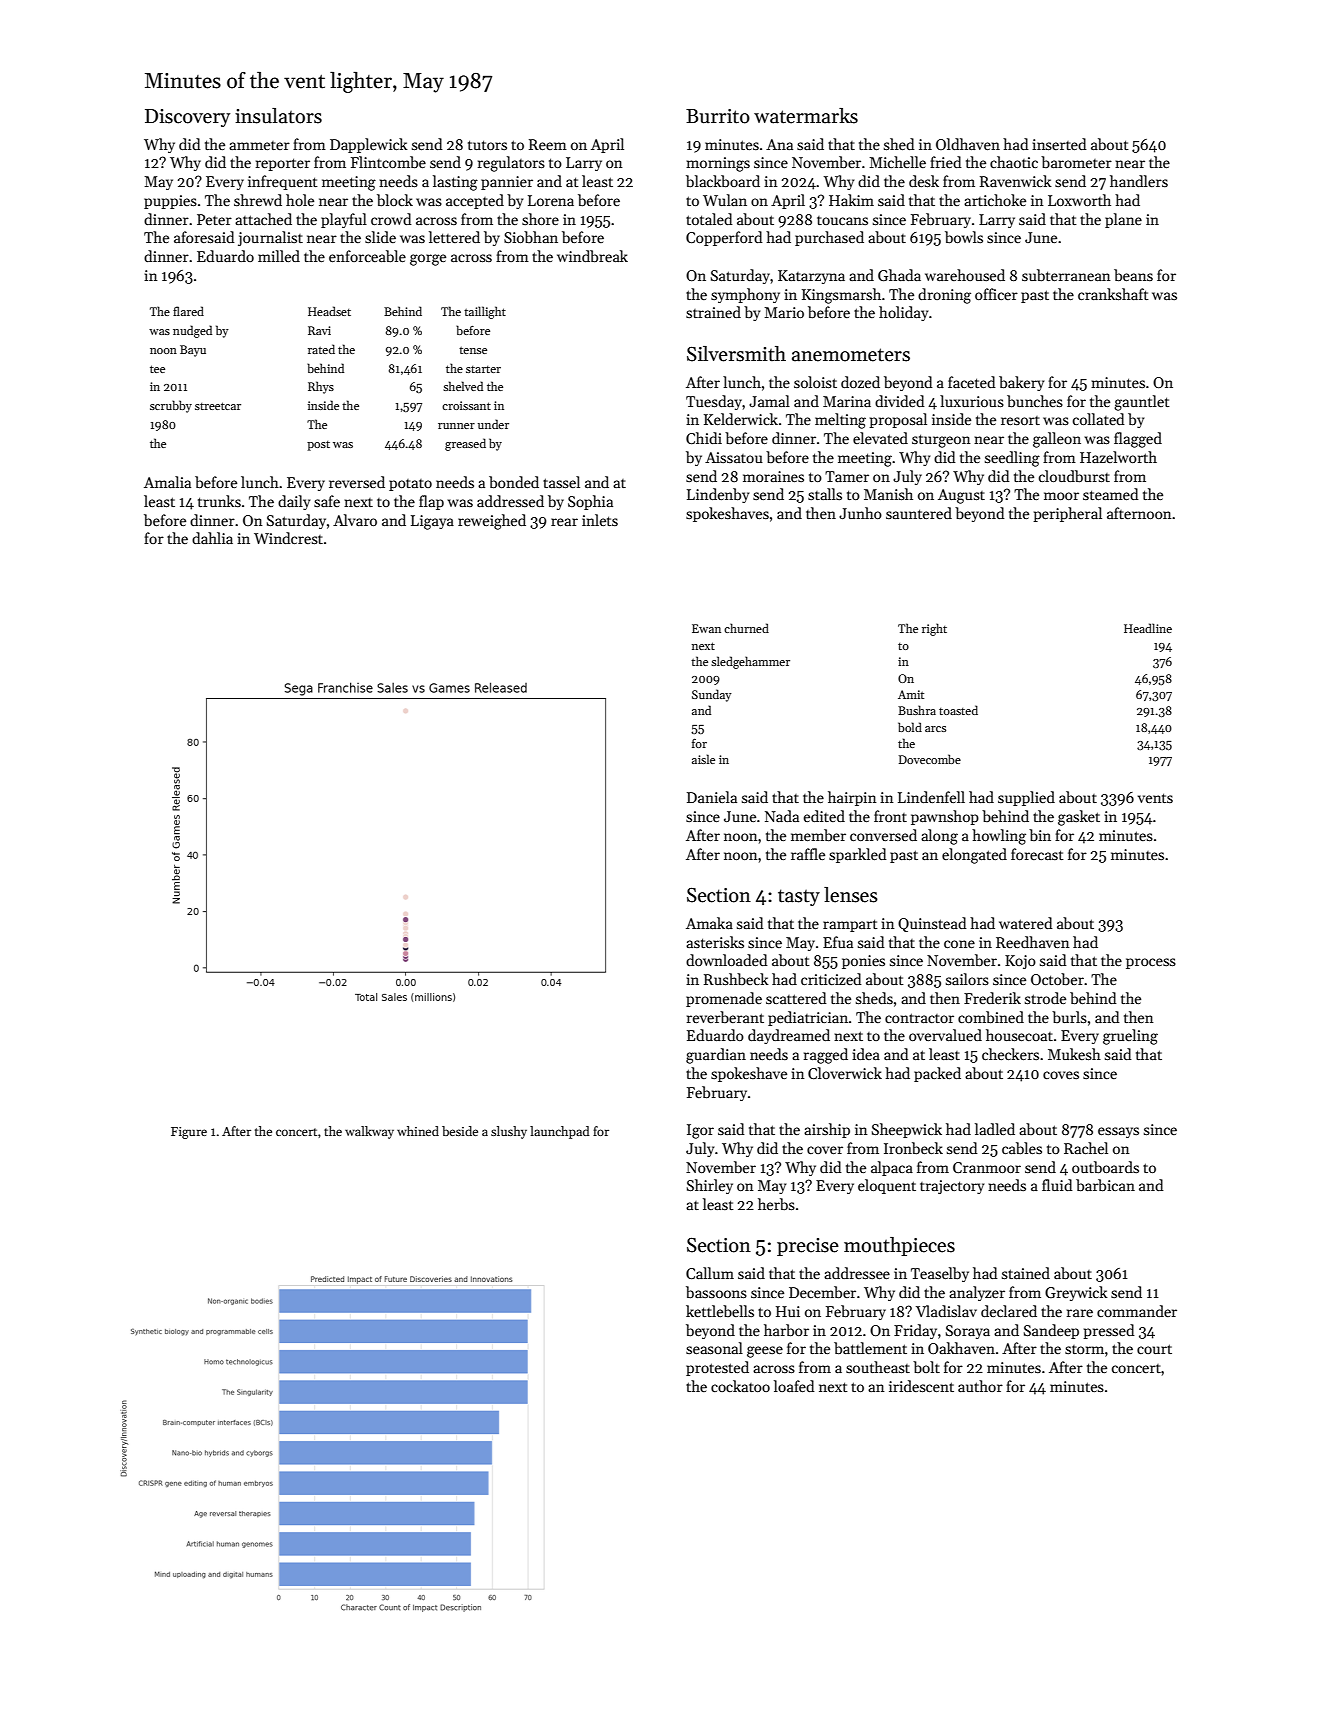 Image resolution: width=1322 pixels, height=1711 pixels. I want to click on author, so click(980, 1386).
